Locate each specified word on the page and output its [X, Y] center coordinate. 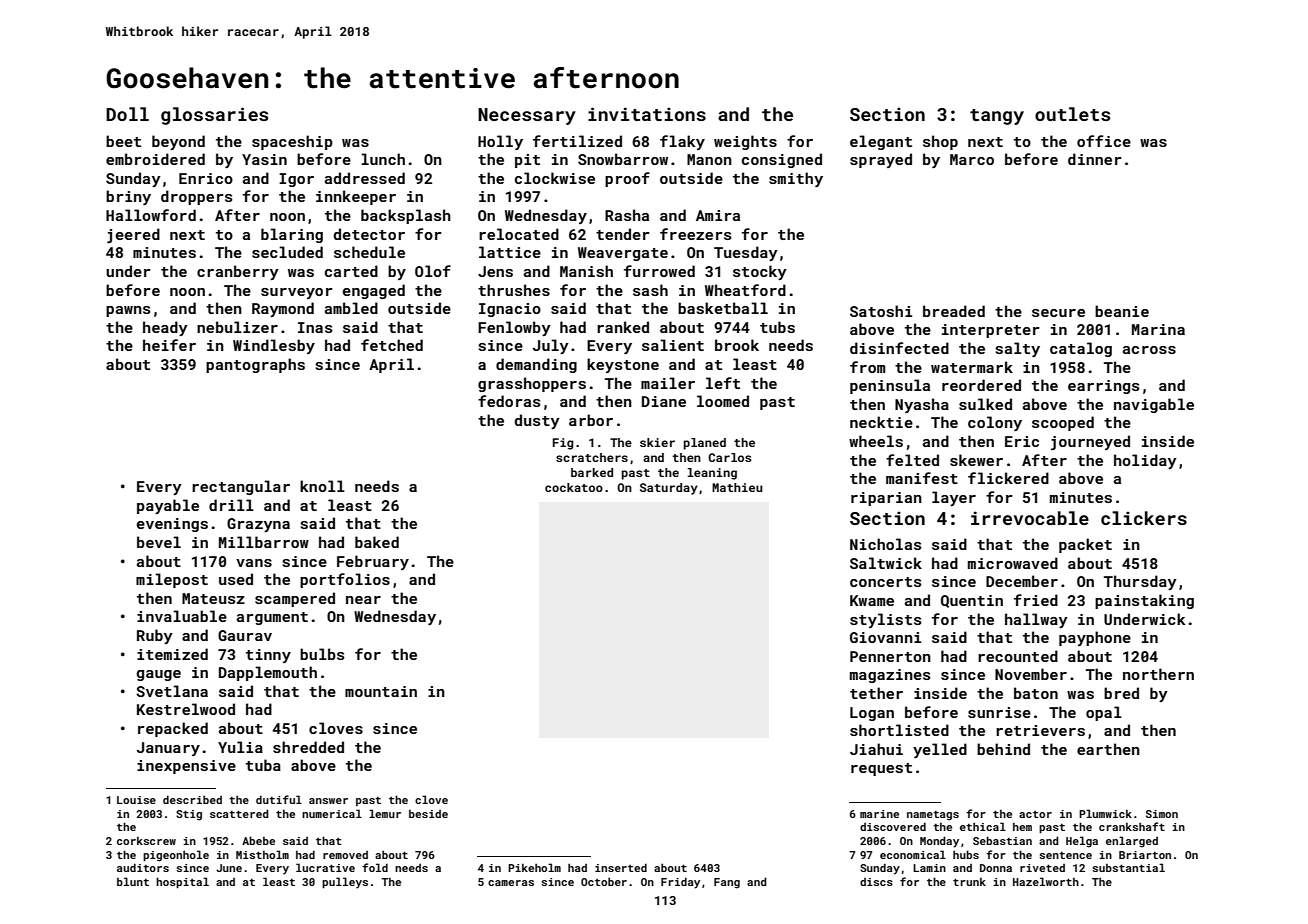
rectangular [241, 487]
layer [954, 498]
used [236, 579]
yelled [940, 750]
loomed [723, 401]
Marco [972, 159]
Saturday [669, 489]
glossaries [214, 116]
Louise [136, 800]
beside [428, 814]
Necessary [527, 116]
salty [1018, 349]
